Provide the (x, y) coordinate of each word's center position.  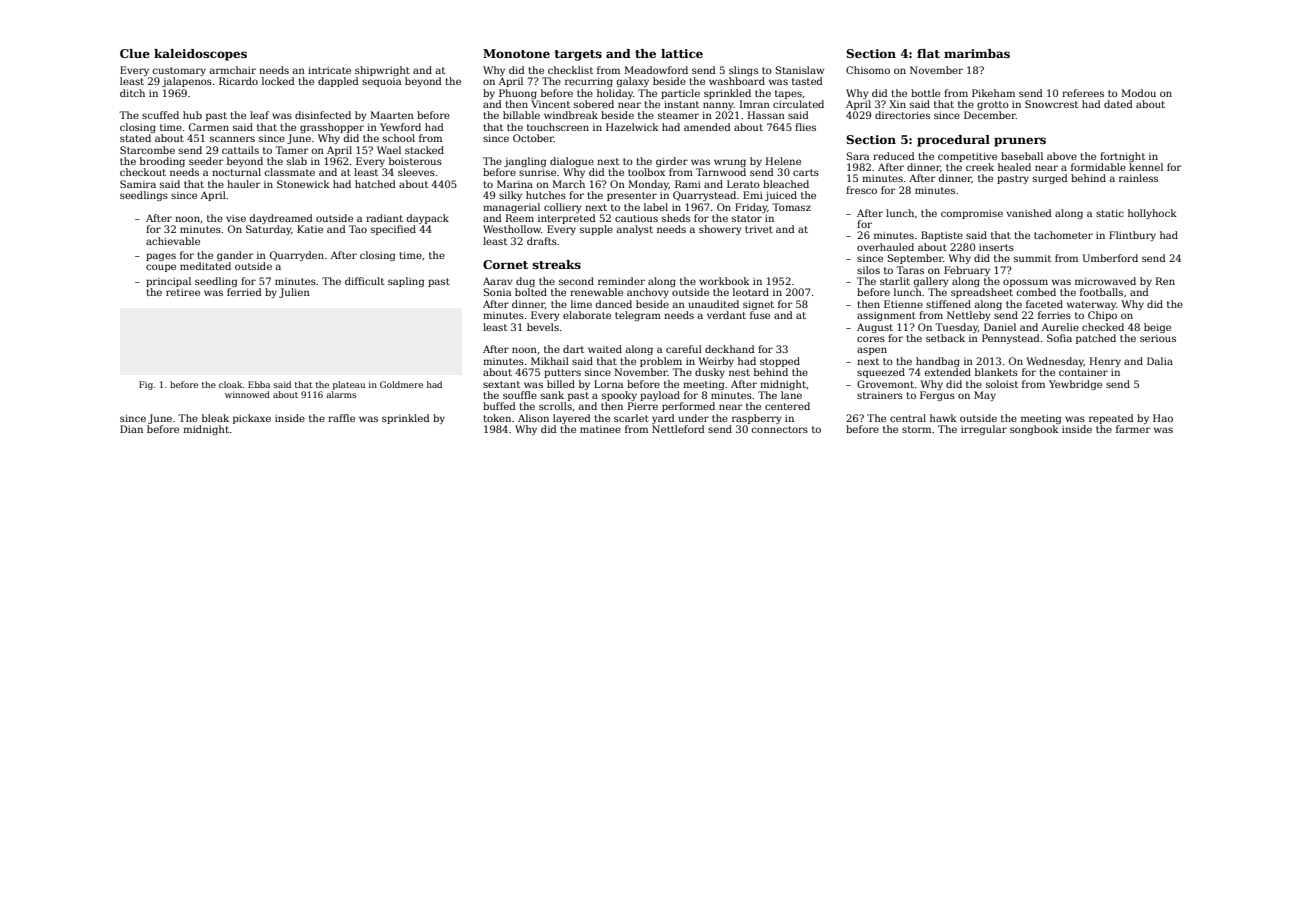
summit (1032, 258)
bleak (215, 418)
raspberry (757, 419)
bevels (543, 327)
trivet (759, 229)
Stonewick (303, 184)
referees (1083, 93)
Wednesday (1055, 362)
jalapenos (187, 82)
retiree (183, 292)
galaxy (632, 82)
